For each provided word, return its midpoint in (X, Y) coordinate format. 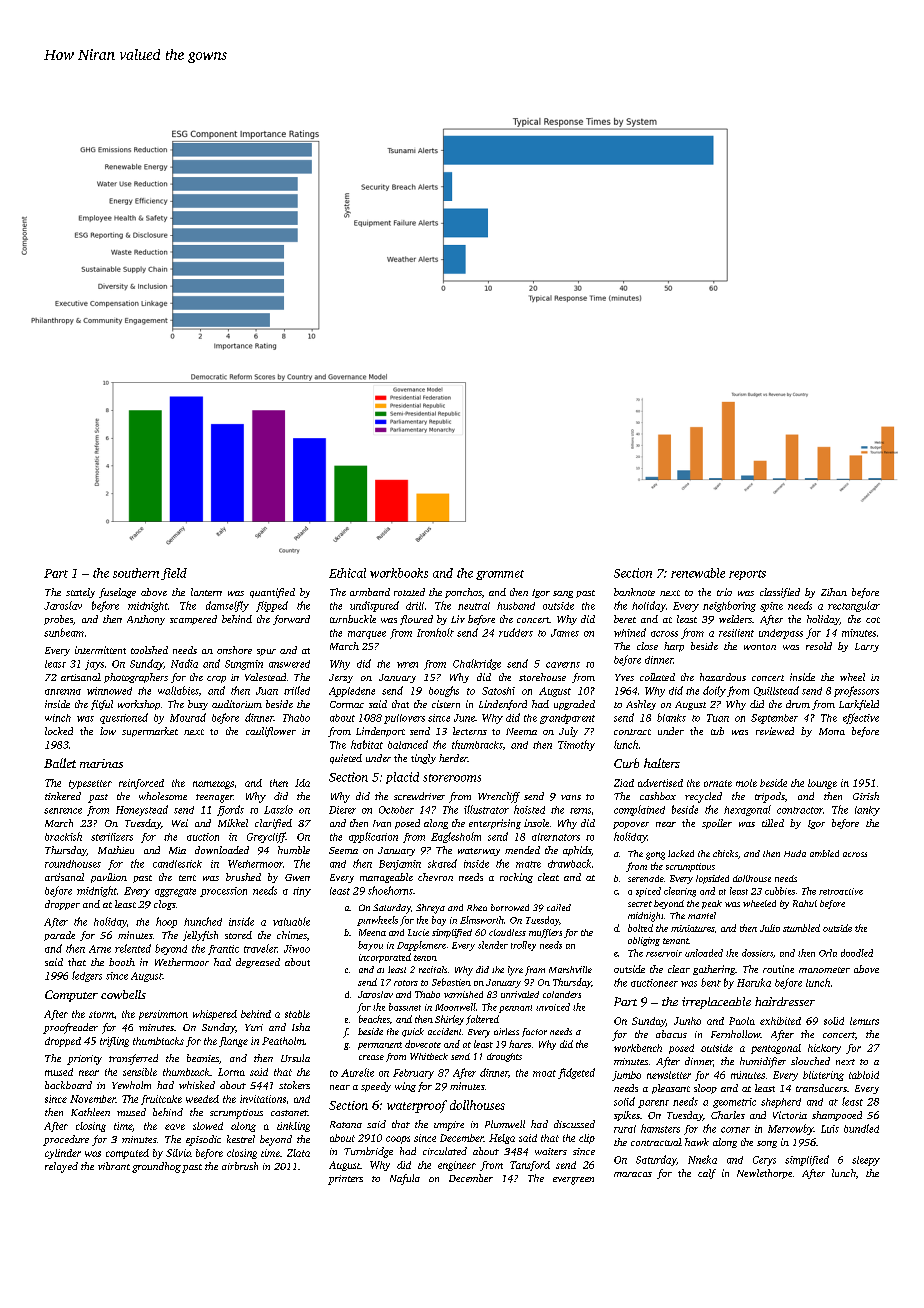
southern (136, 573)
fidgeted (576, 1073)
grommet (500, 575)
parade (59, 936)
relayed (61, 1167)
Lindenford (503, 705)
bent (711, 982)
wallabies (178, 690)
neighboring (729, 606)
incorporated (385, 958)
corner (735, 1130)
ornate (718, 783)
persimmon (163, 1015)
